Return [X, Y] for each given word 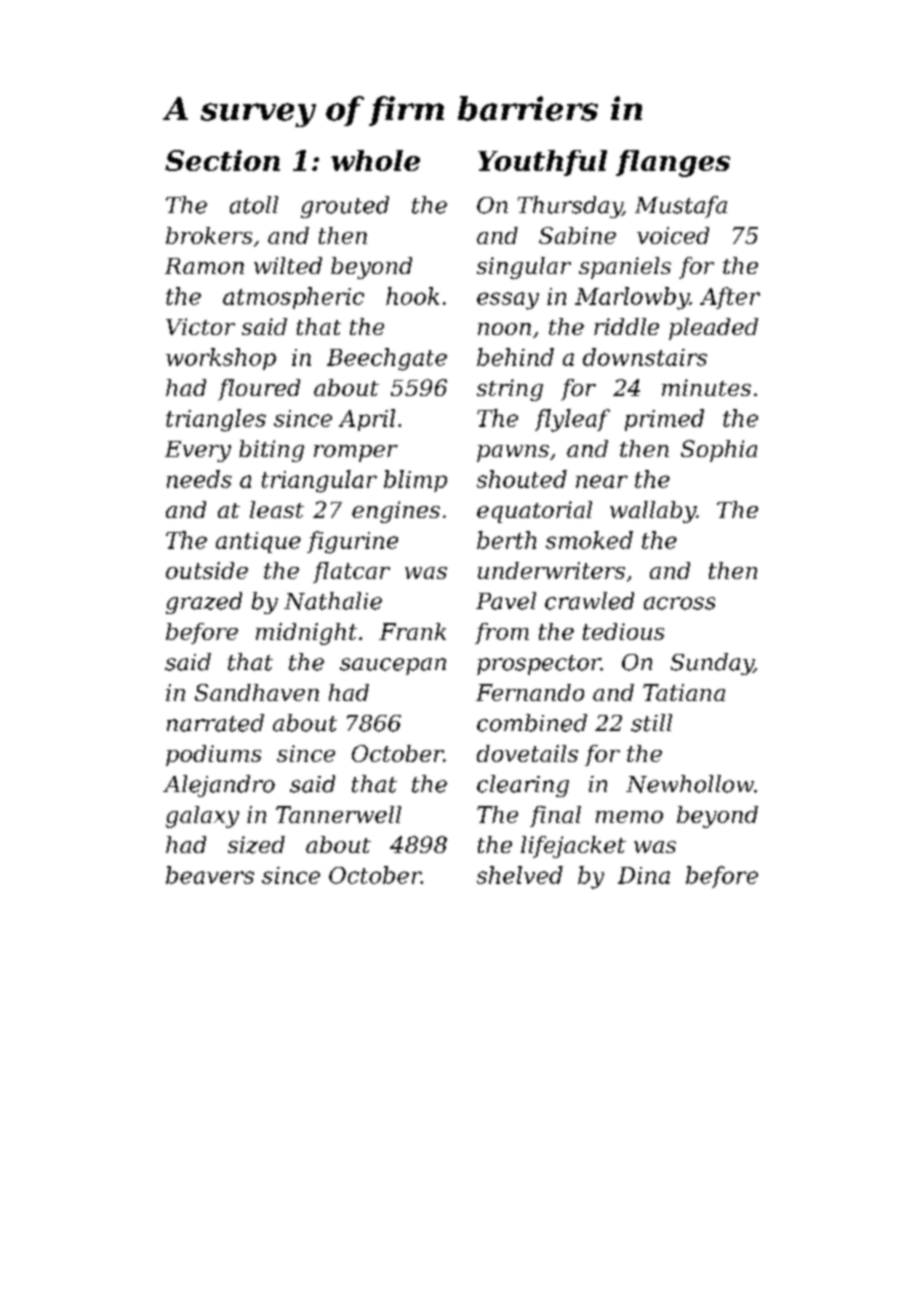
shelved [520, 875]
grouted [345, 207]
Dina [644, 875]
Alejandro [219, 786]
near [602, 481]
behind [515, 357]
